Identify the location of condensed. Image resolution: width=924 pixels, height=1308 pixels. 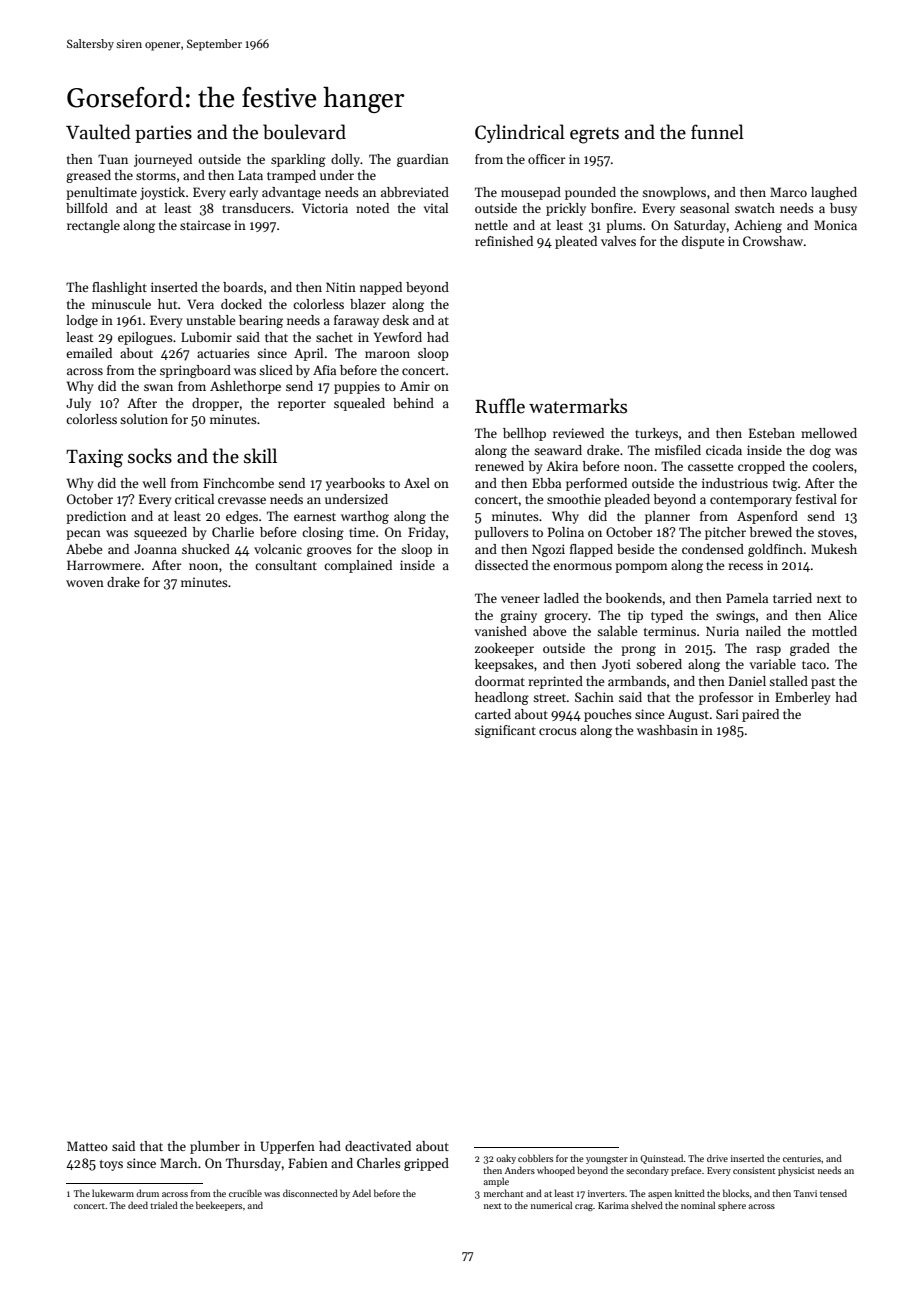
(713, 549).
